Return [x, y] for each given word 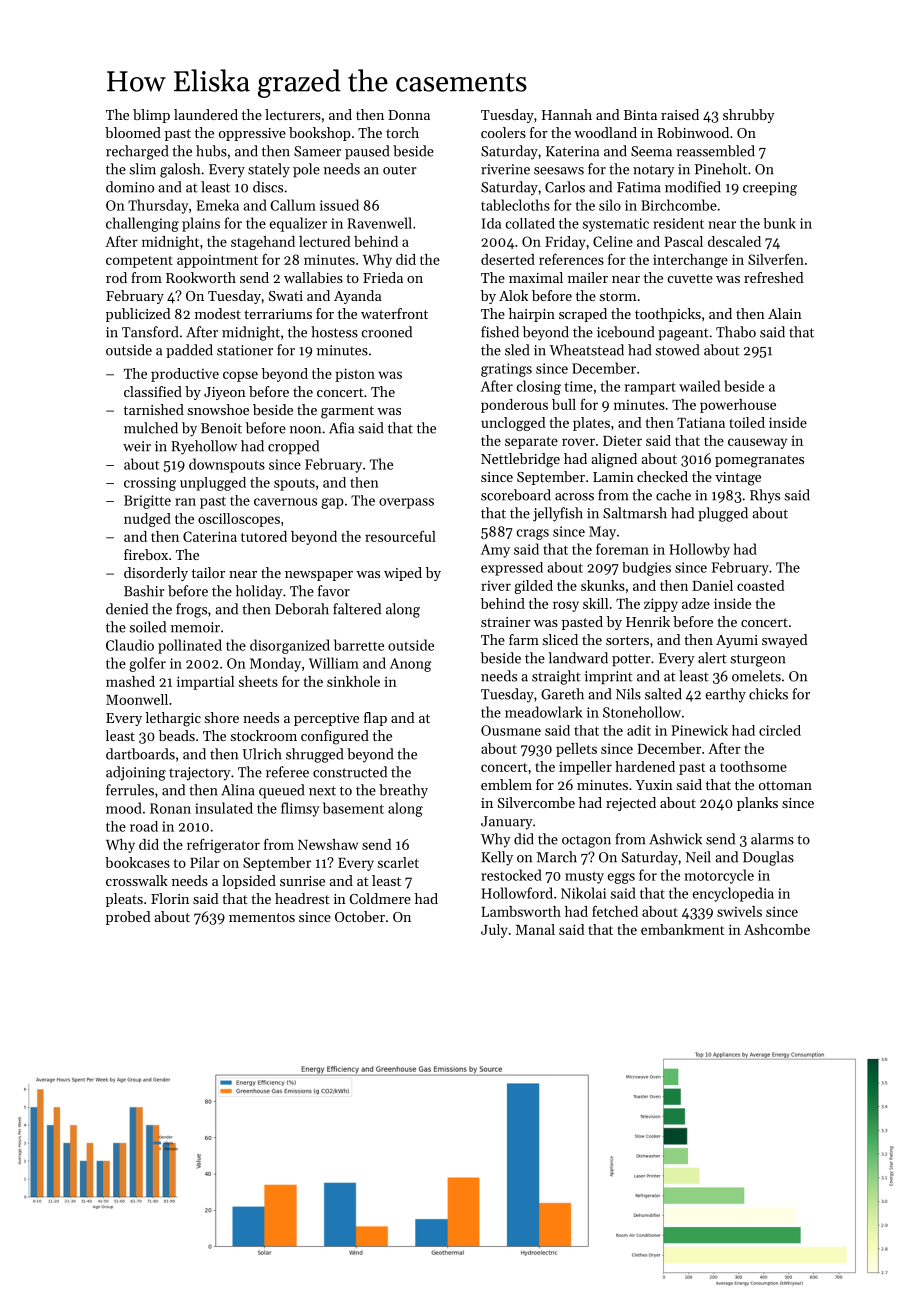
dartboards [140, 754]
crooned [387, 332]
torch [402, 132]
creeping [770, 189]
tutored [264, 536]
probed [128, 918]
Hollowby [700, 550]
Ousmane [511, 730]
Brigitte [147, 502]
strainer [506, 622]
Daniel [712, 585]
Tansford [150, 332]
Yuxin [654, 785]
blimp [151, 116]
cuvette [690, 278]
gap [332, 503]
